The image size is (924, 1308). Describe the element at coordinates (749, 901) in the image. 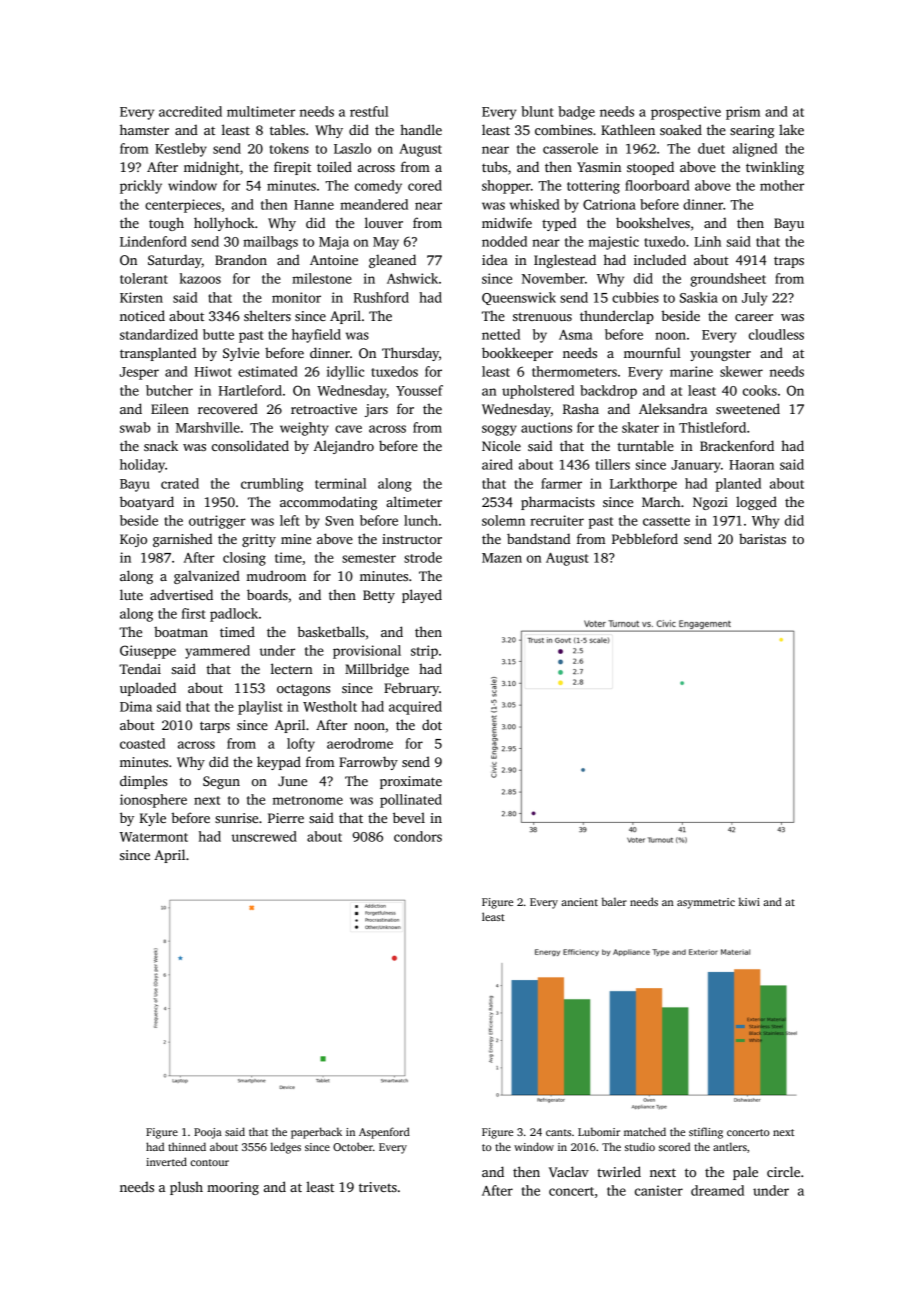

I see `kiwi` at that location.
